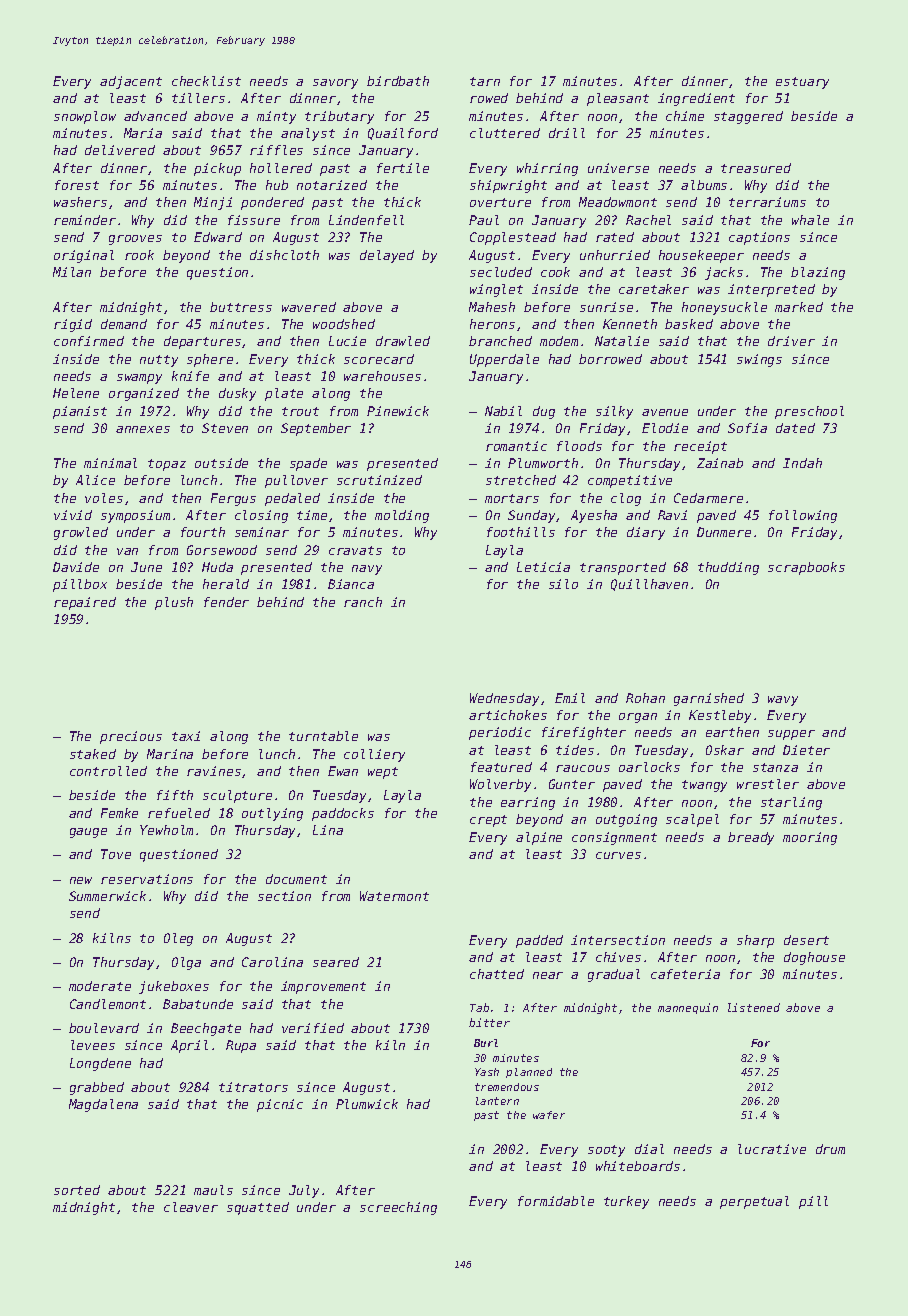  What do you see at coordinates (485, 81) in the screenshot?
I see `tarn` at bounding box center [485, 81].
